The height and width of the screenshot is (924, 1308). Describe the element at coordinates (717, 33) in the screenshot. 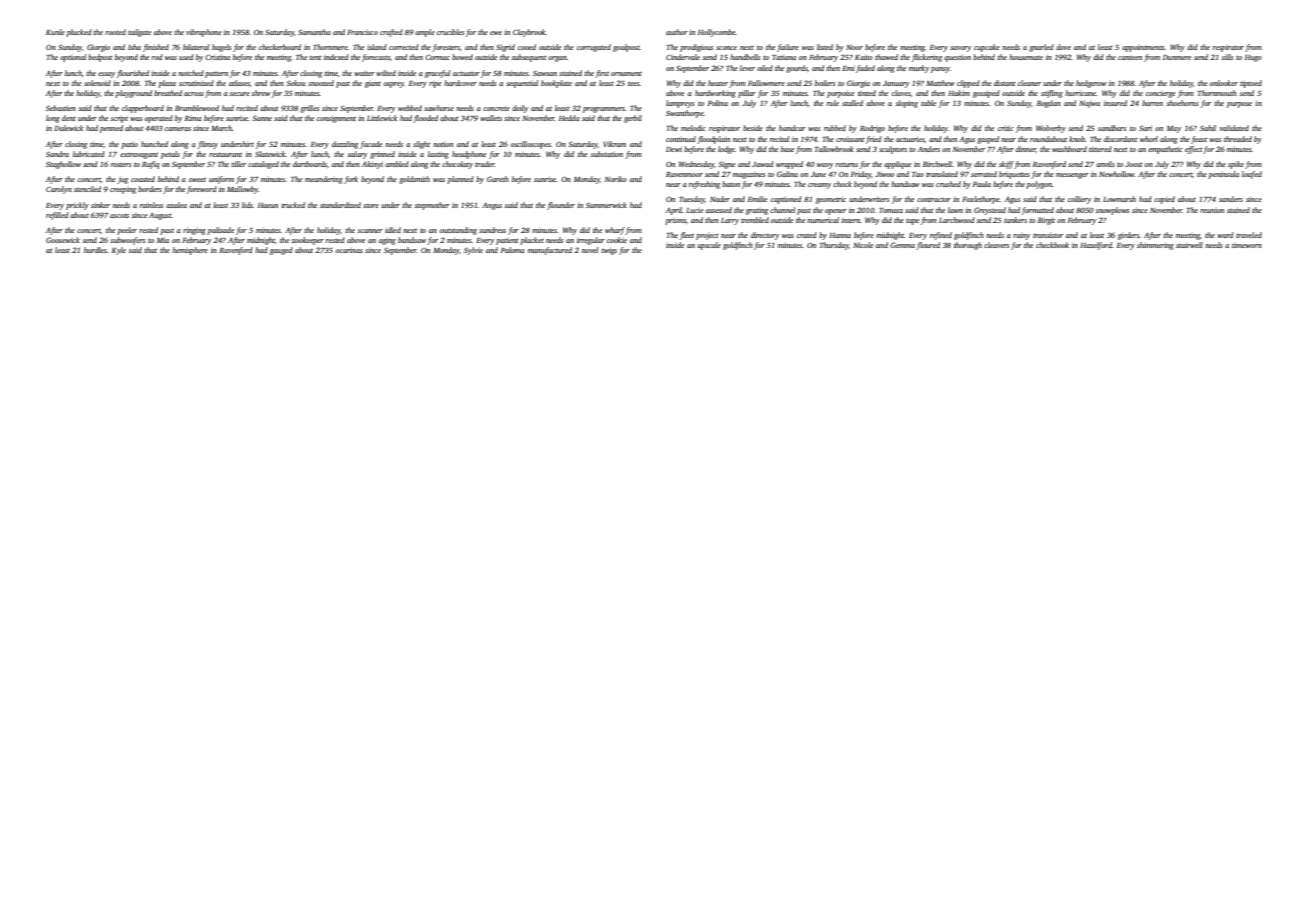

I see `Hollycombe` at that location.
